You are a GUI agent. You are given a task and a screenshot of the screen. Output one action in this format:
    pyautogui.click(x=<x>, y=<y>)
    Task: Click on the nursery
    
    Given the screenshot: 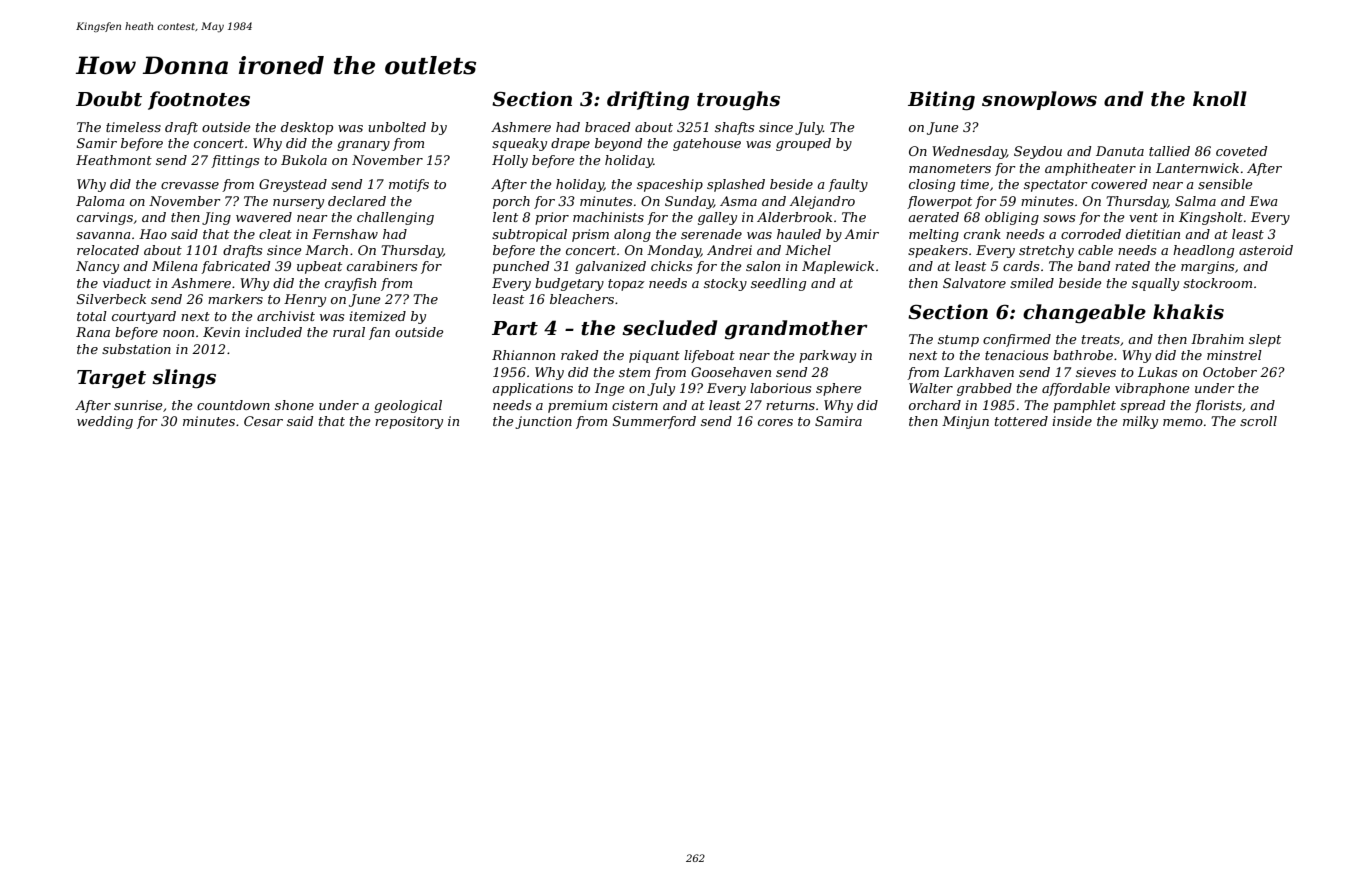 What is the action you would take?
    pyautogui.click(x=298, y=204)
